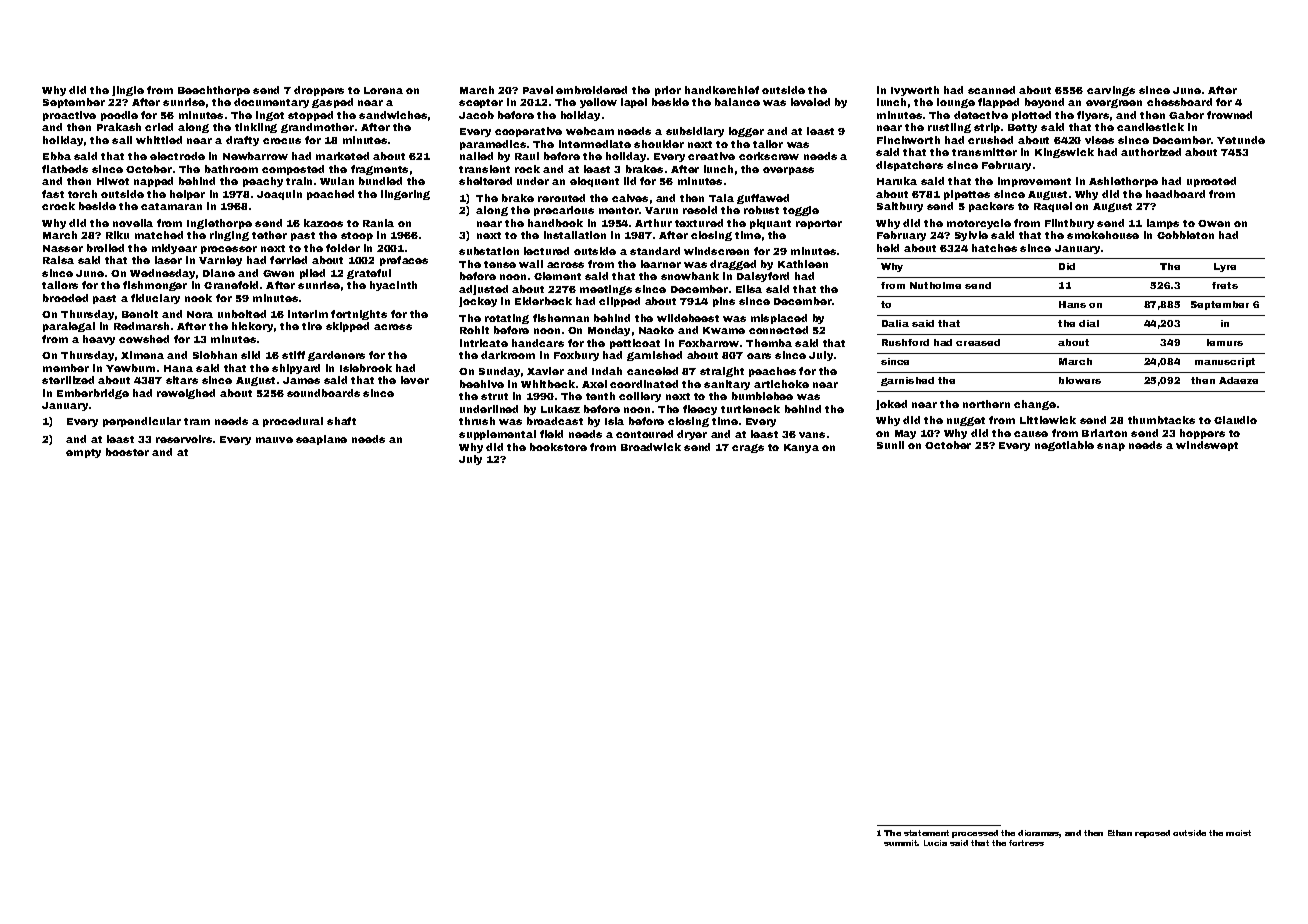  I want to click on standard, so click(655, 251).
